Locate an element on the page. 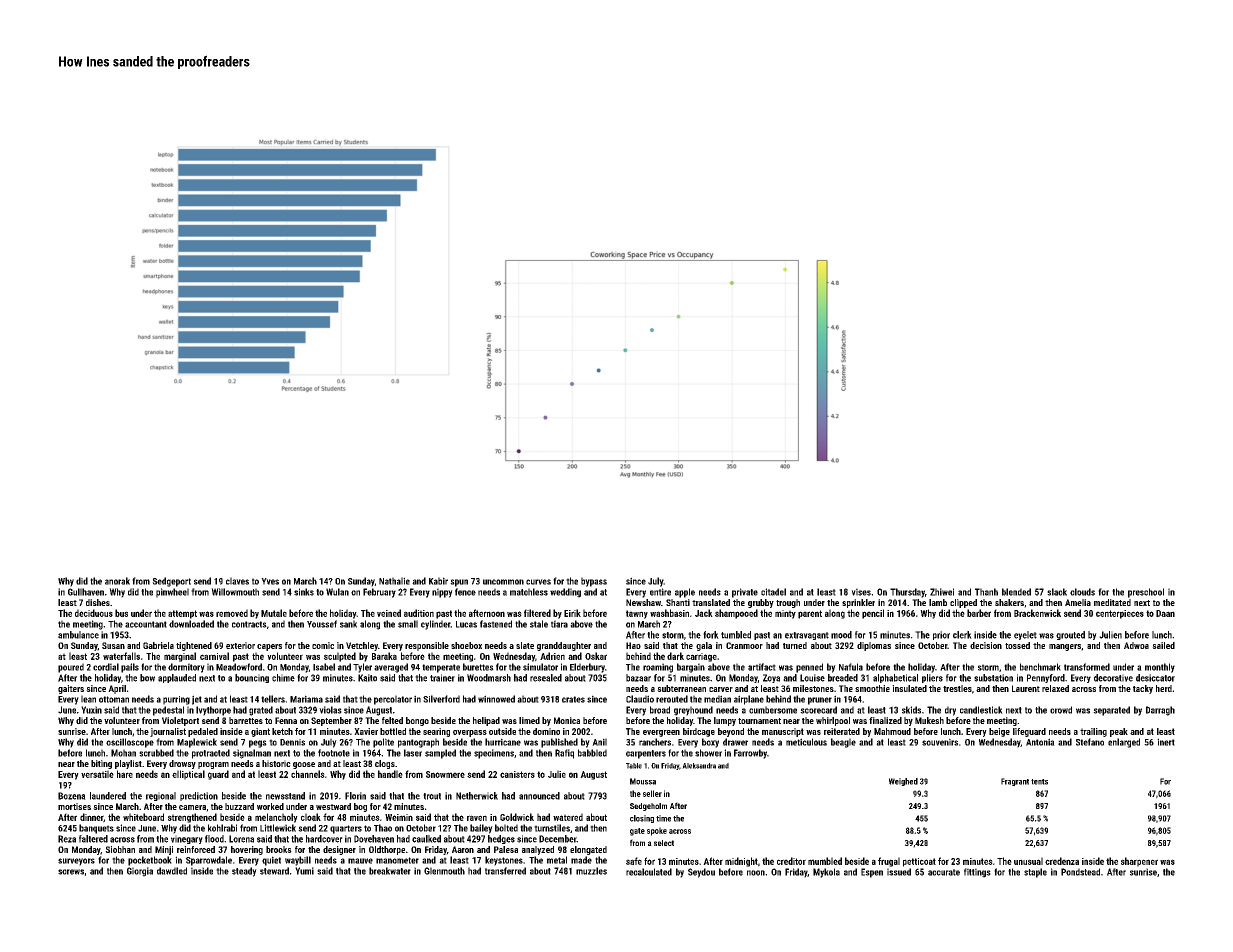 The image size is (1233, 952). filtered is located at coordinates (537, 613).
